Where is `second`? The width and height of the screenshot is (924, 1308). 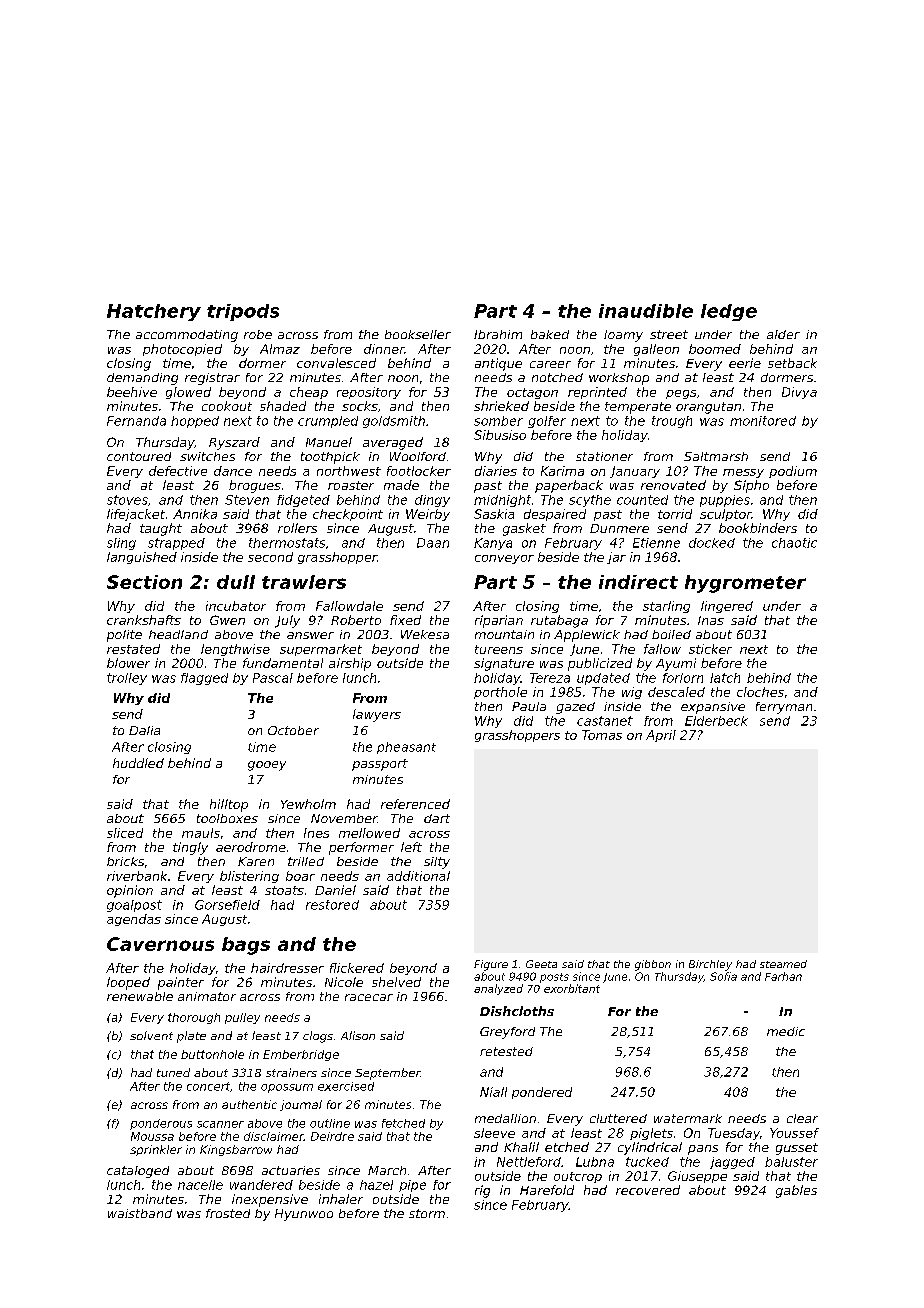 second is located at coordinates (270, 557).
